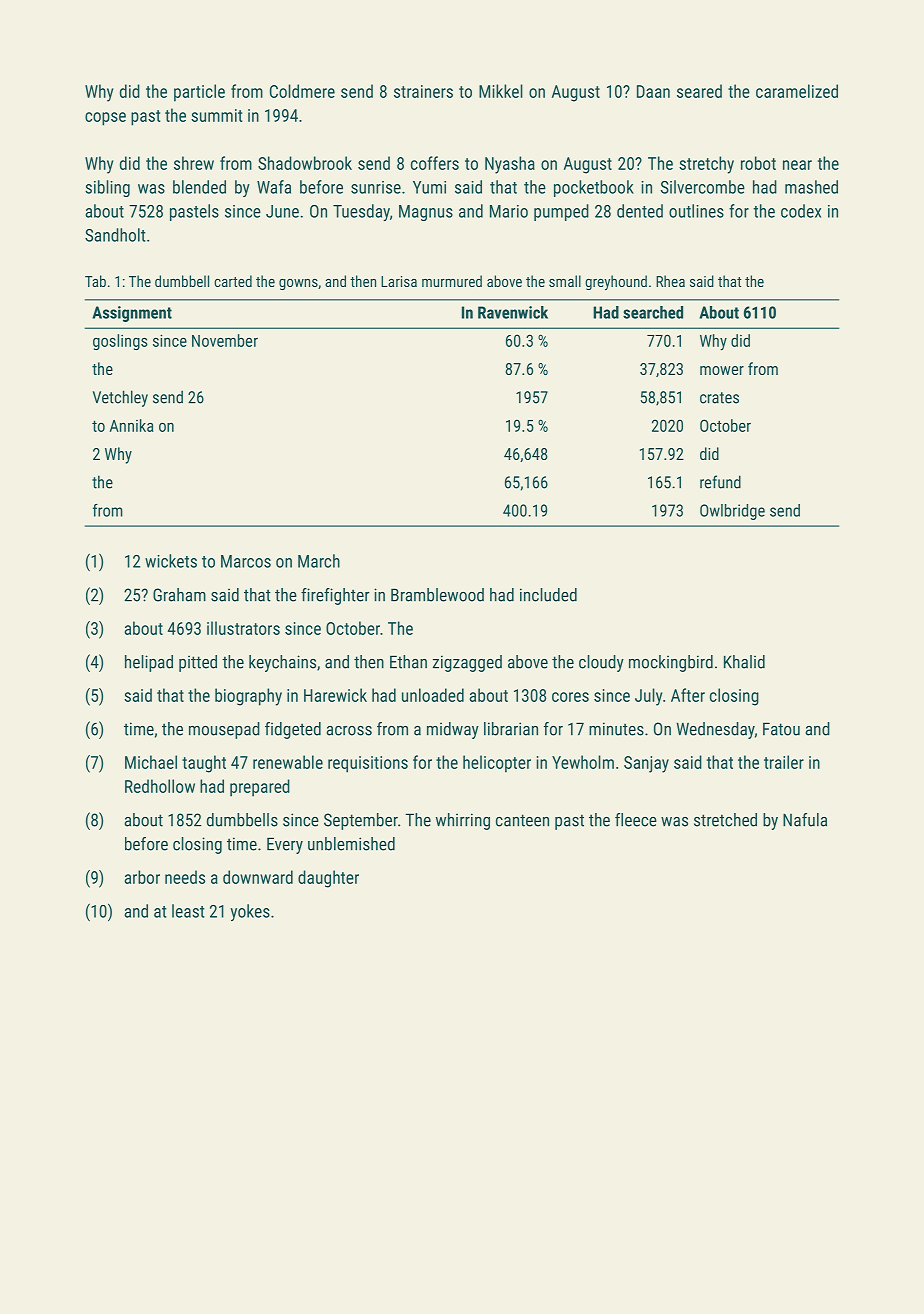 The height and width of the document is (1314, 924). Describe the element at coordinates (188, 911) in the document. I see `least` at that location.
